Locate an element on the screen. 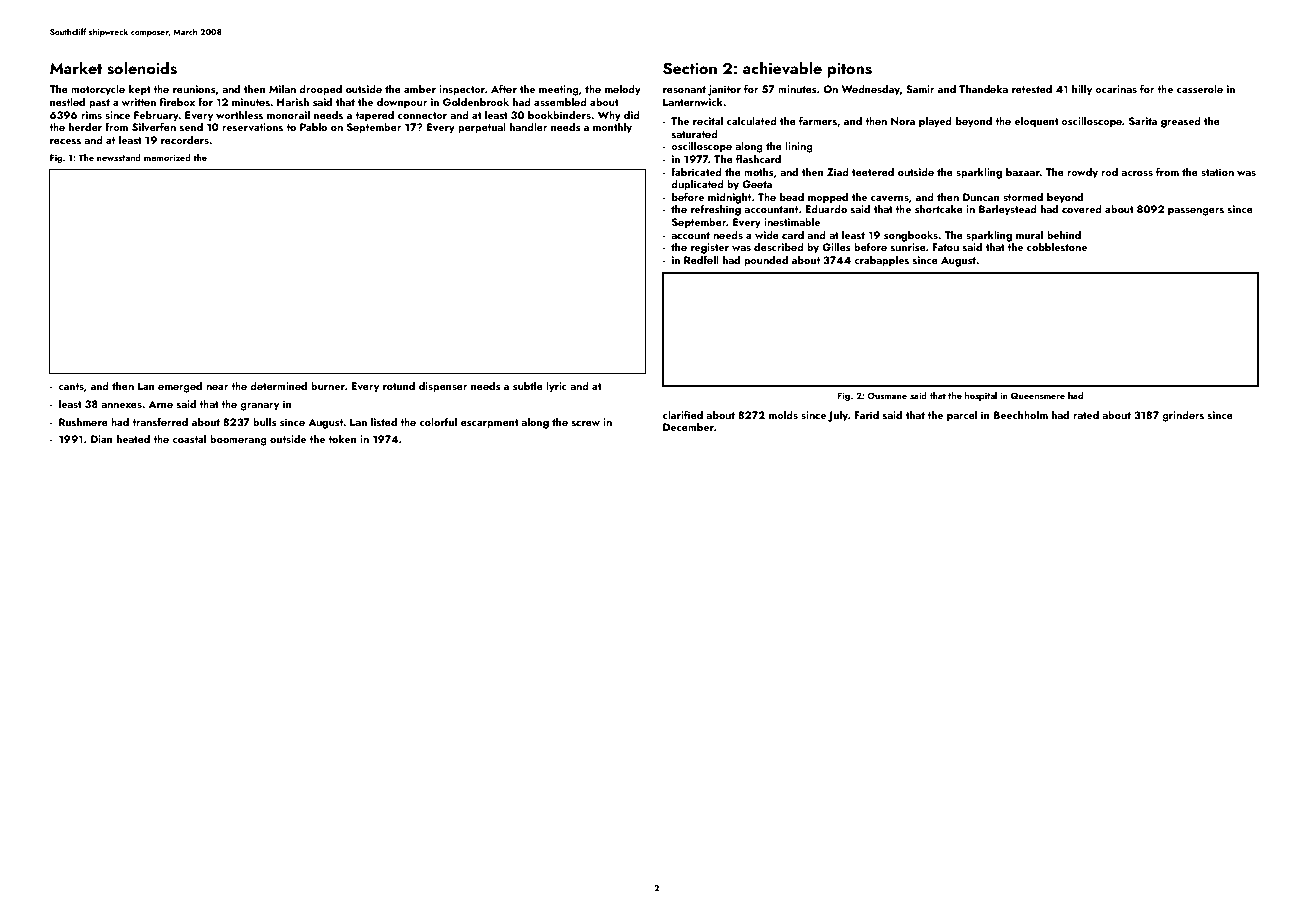 The image size is (1308, 924). rod is located at coordinates (1109, 171).
